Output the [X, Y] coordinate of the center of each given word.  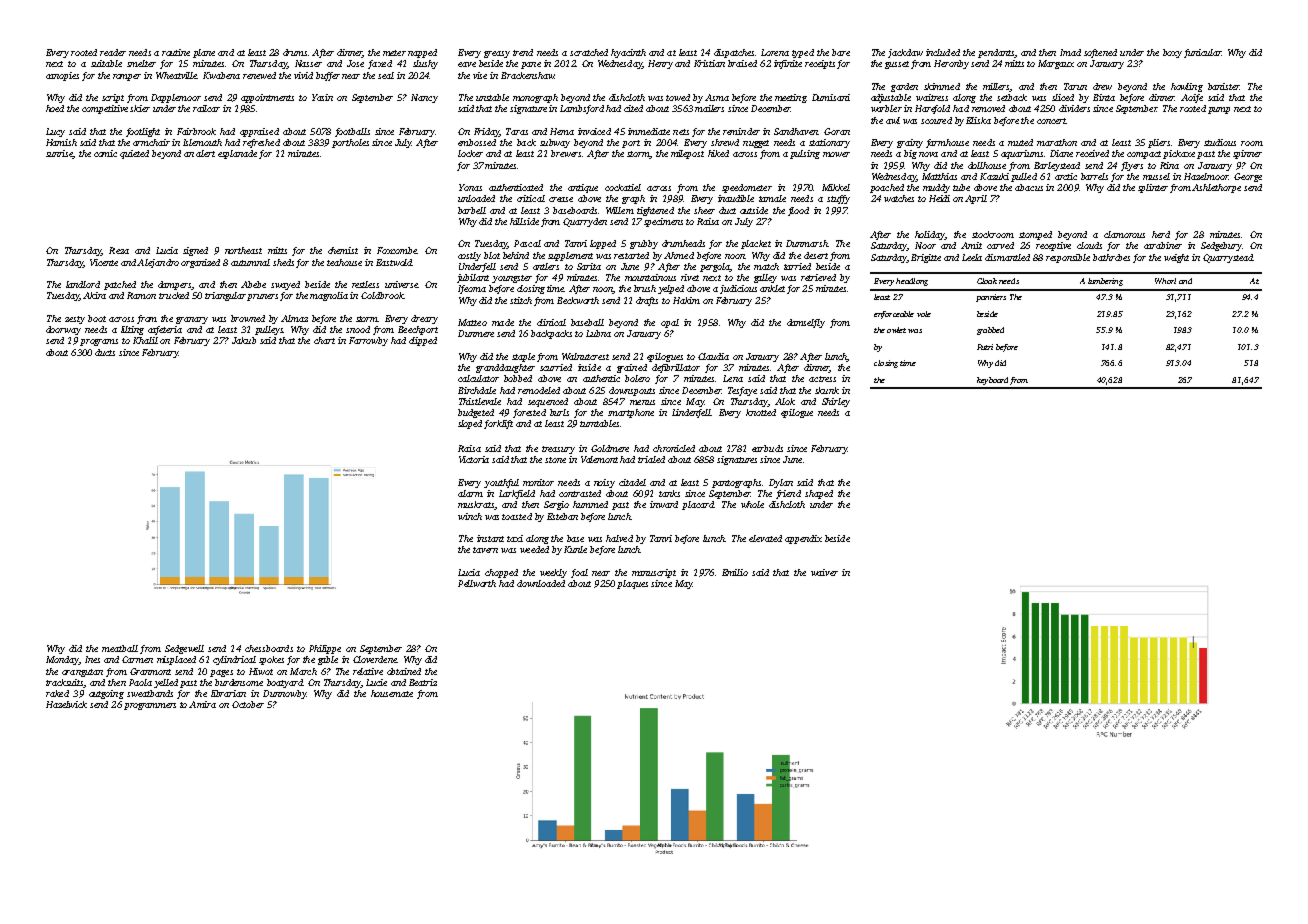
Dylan [781, 483]
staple [523, 357]
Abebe [253, 284]
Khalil [145, 340]
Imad [1070, 52]
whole [752, 504]
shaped [819, 494]
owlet [896, 330]
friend [788, 494]
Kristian [709, 63]
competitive [105, 109]
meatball [120, 648]
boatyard [285, 683]
